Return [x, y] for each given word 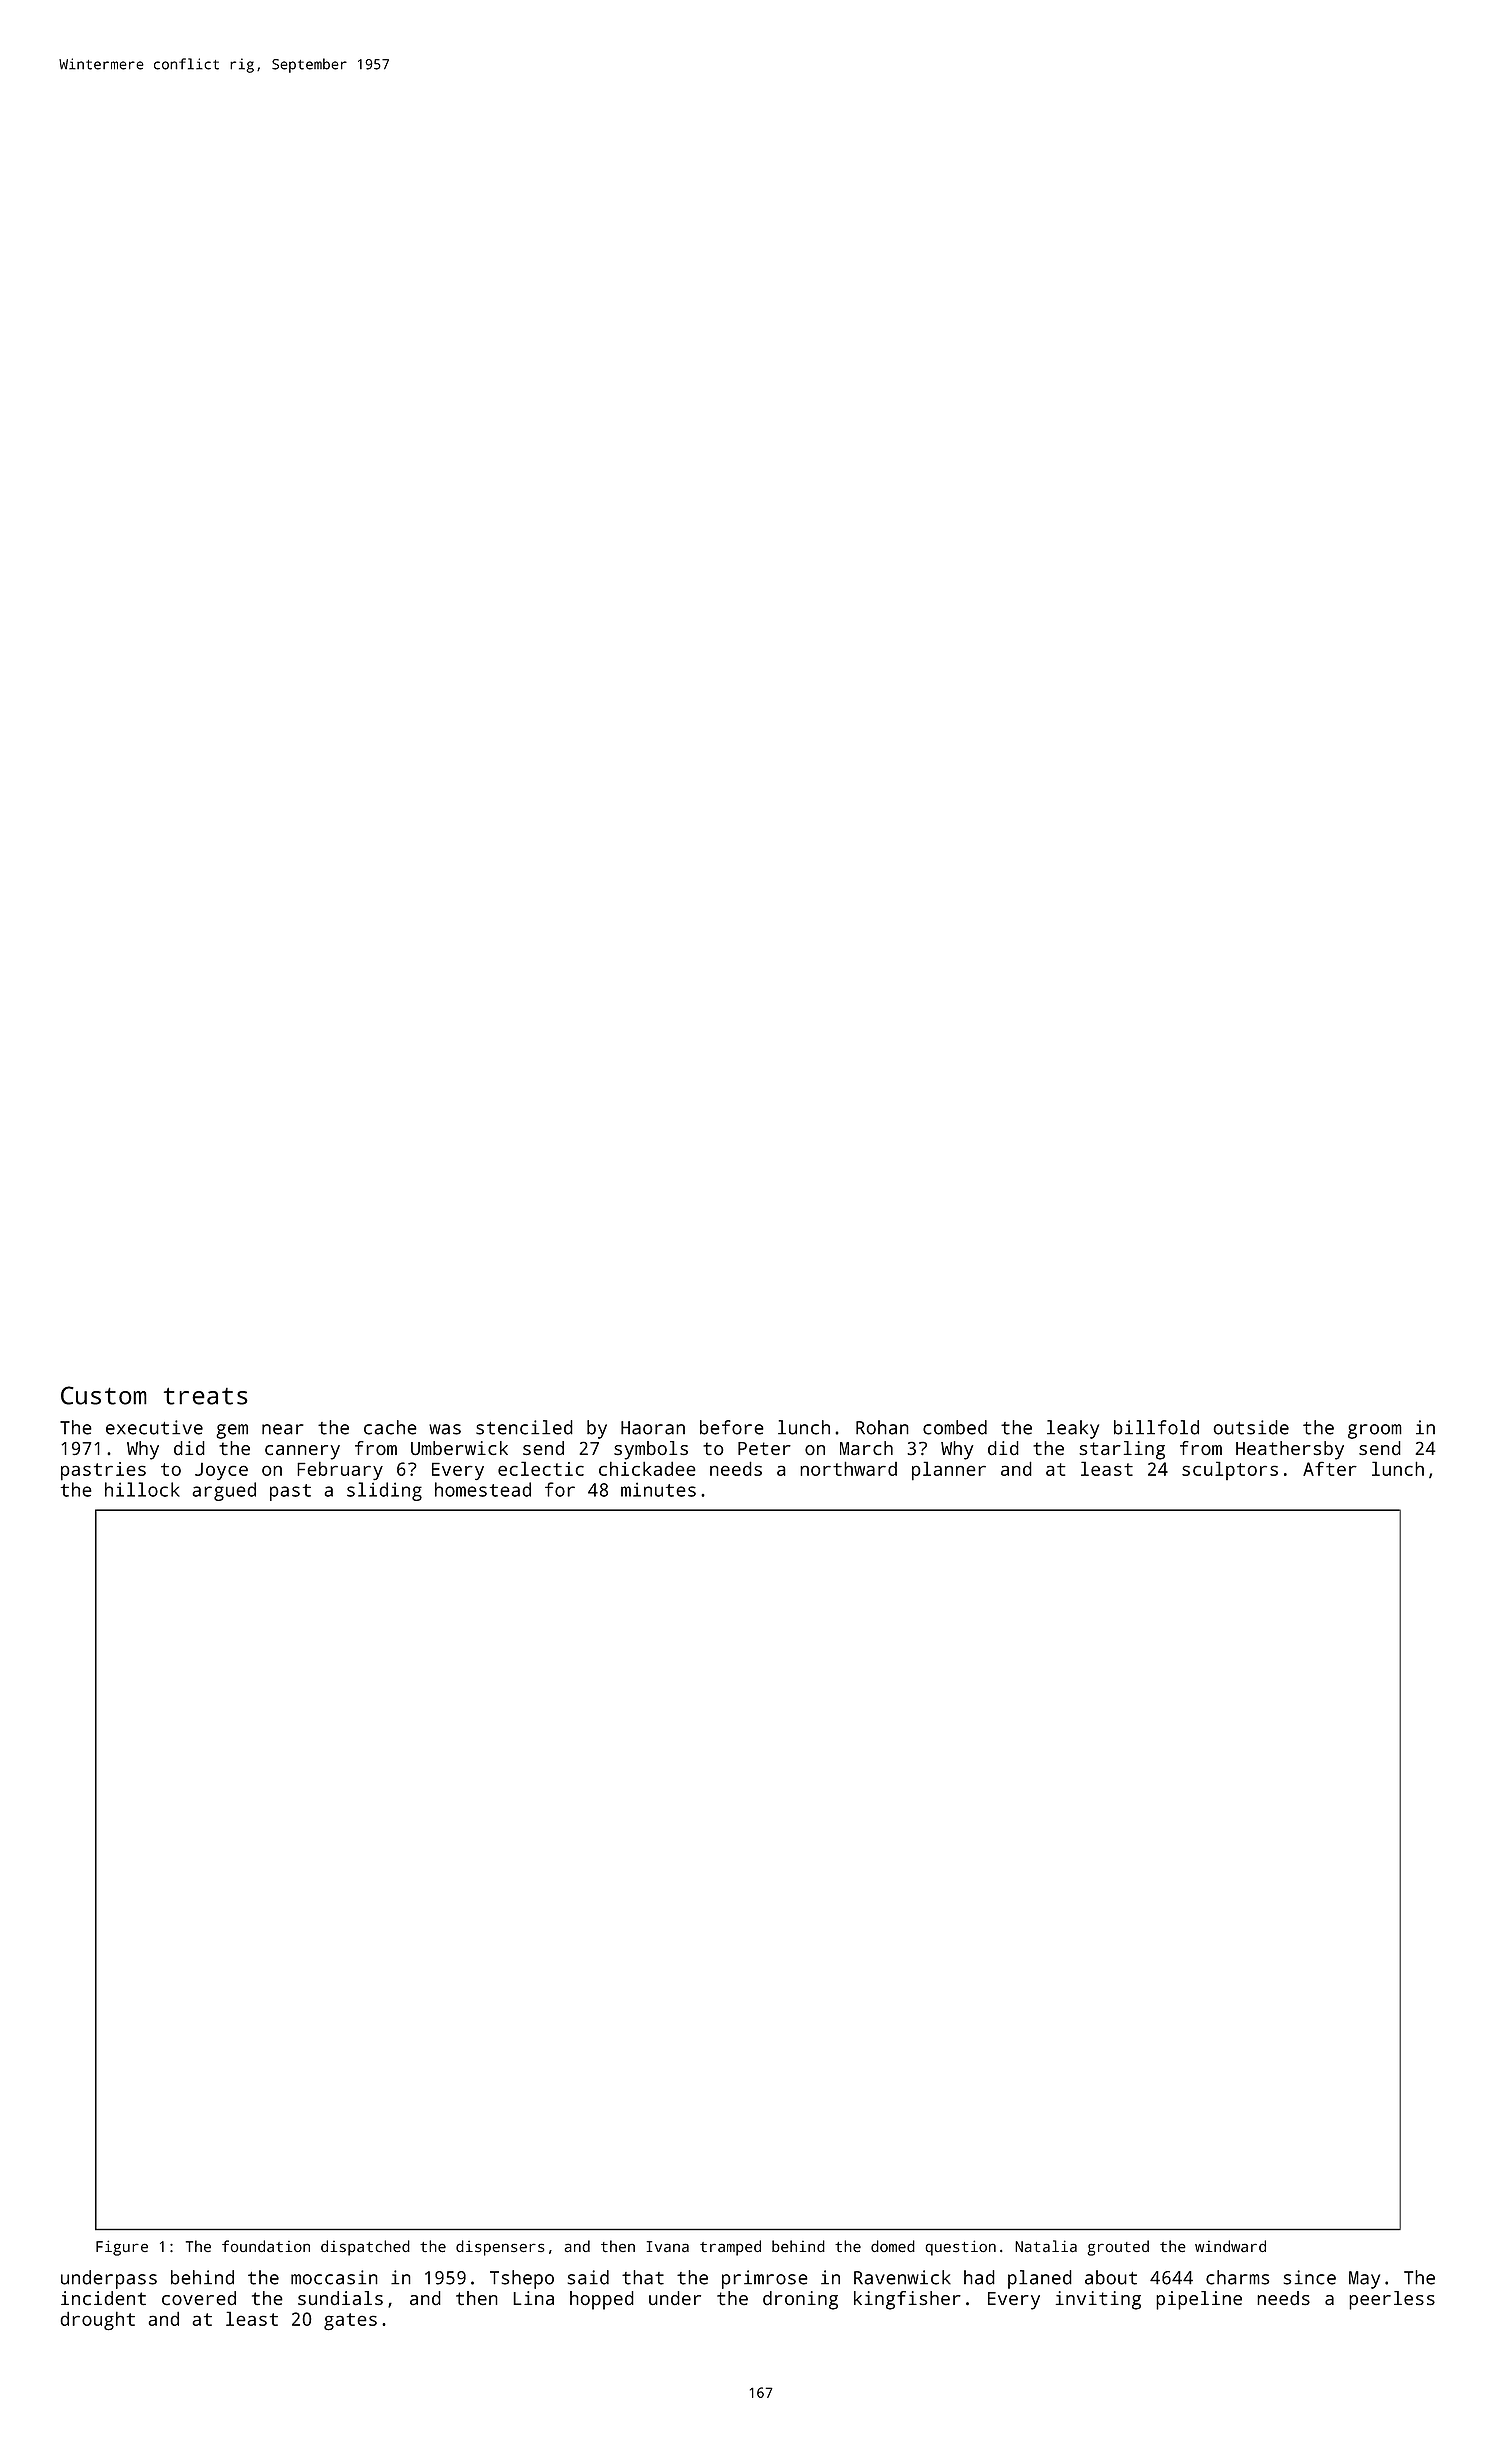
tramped [730, 2248]
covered [199, 2298]
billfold [1156, 1427]
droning [800, 2300]
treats [206, 1396]
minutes [658, 1489]
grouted [1118, 2248]
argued [224, 1491]
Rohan [882, 1427]
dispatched [365, 2248]
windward [1230, 2246]
